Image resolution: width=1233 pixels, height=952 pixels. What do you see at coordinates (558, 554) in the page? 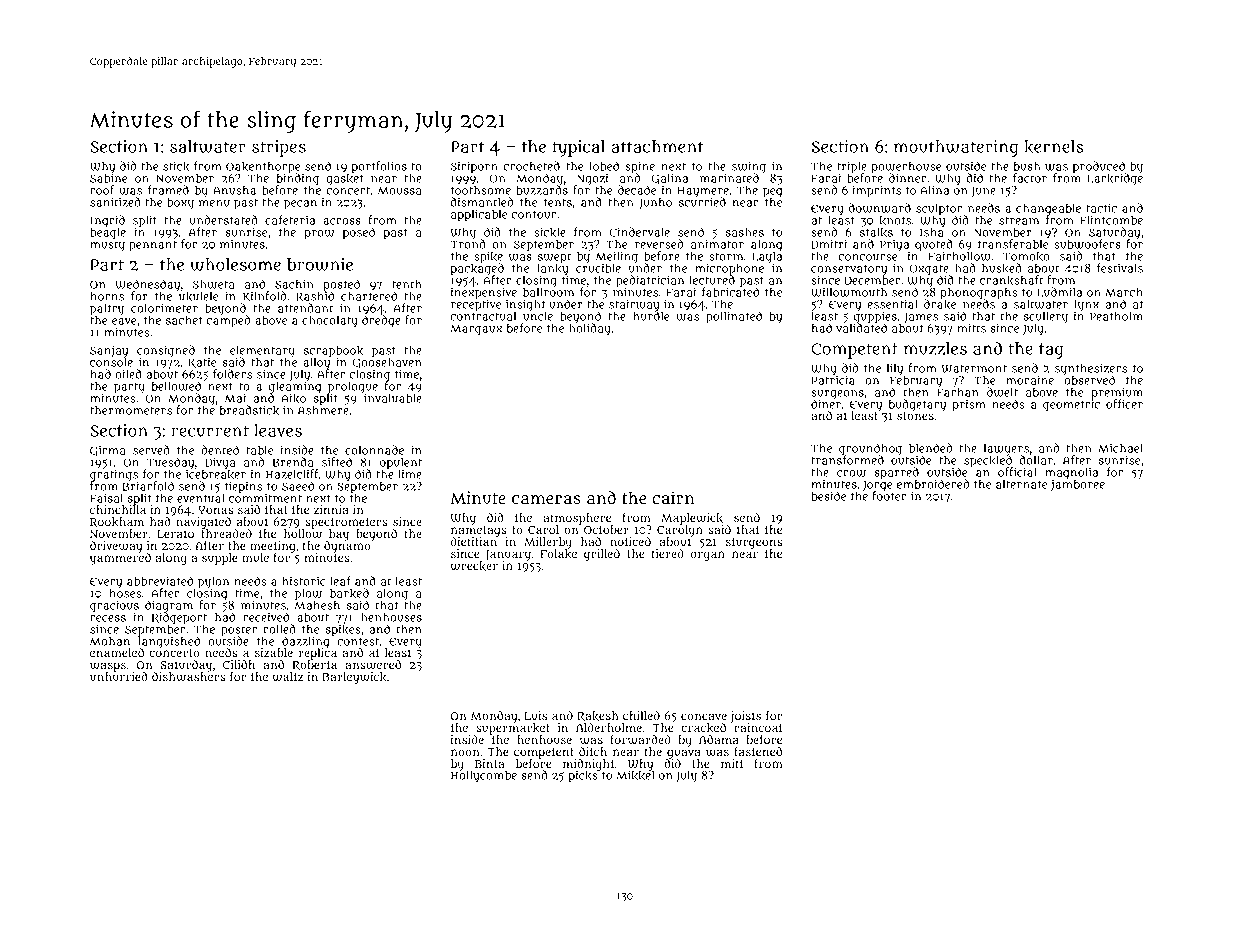
I see `Folake` at bounding box center [558, 554].
